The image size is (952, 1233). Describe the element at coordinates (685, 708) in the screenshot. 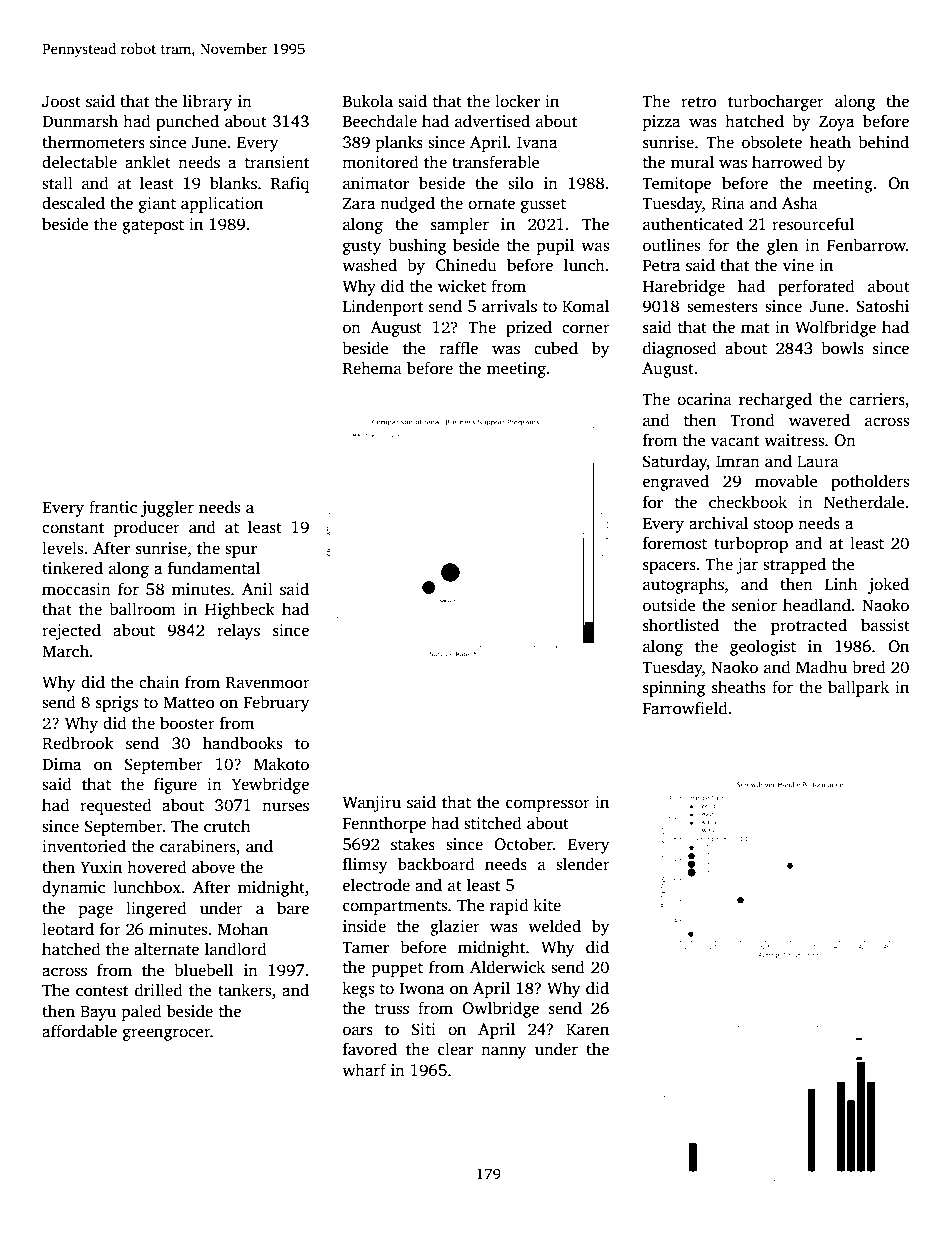

I see `Farrowfield` at that location.
